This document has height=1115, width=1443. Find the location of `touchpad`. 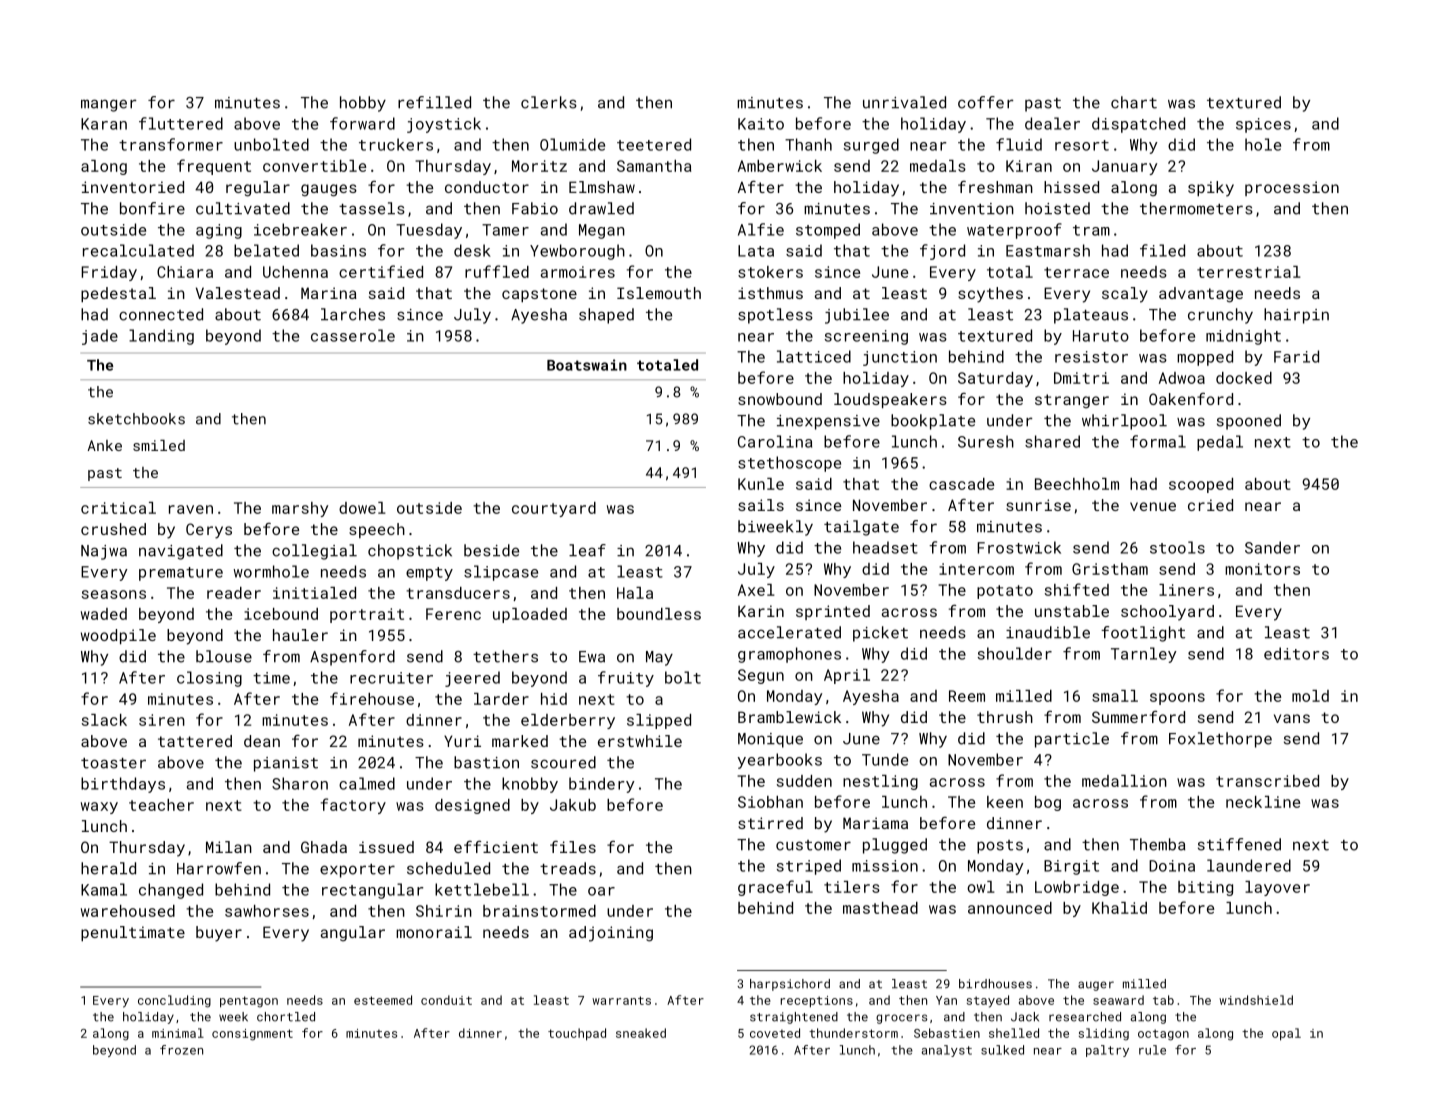

touchpad is located at coordinates (577, 1034).
